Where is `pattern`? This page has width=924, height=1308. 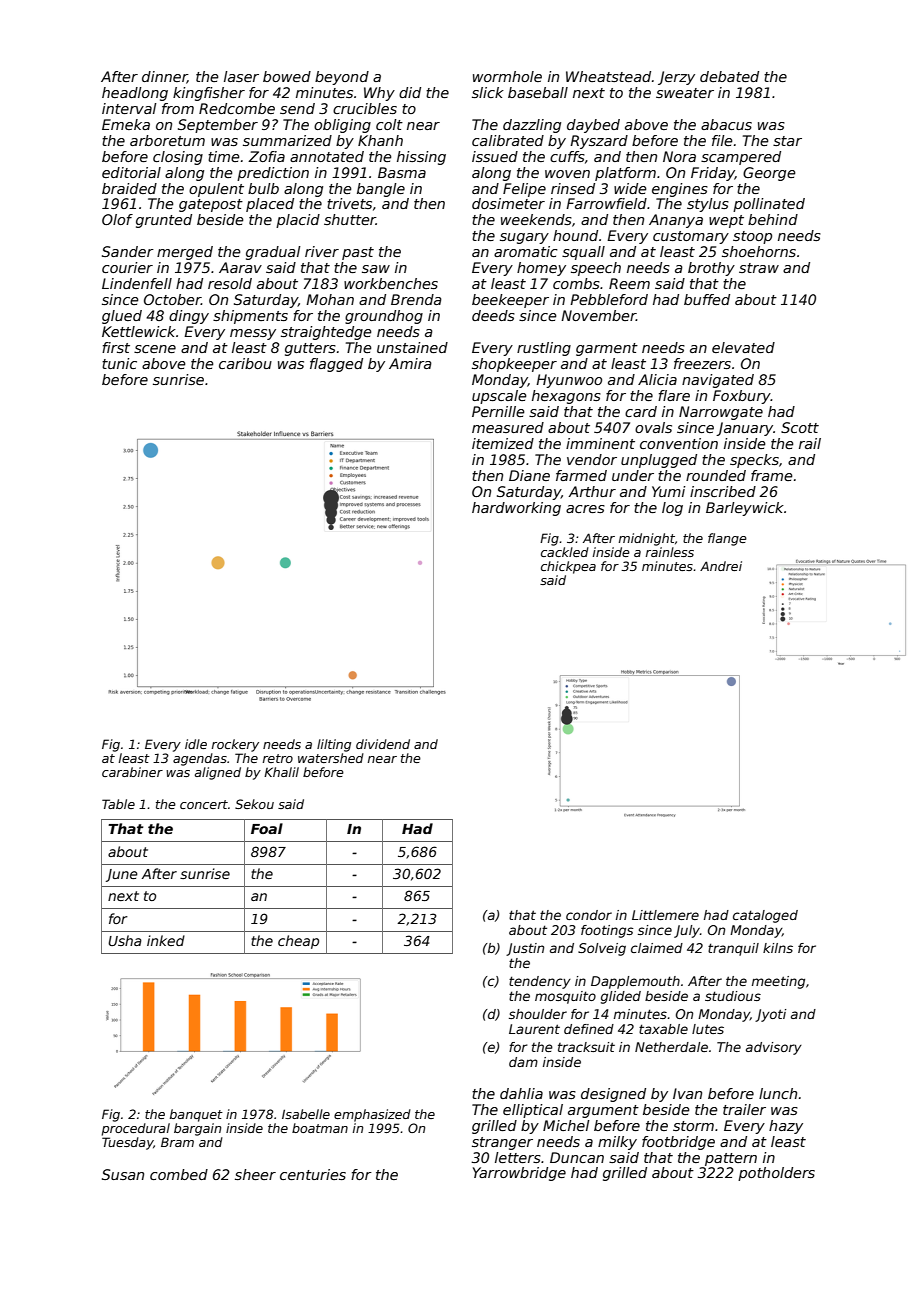
pattern is located at coordinates (731, 1159).
